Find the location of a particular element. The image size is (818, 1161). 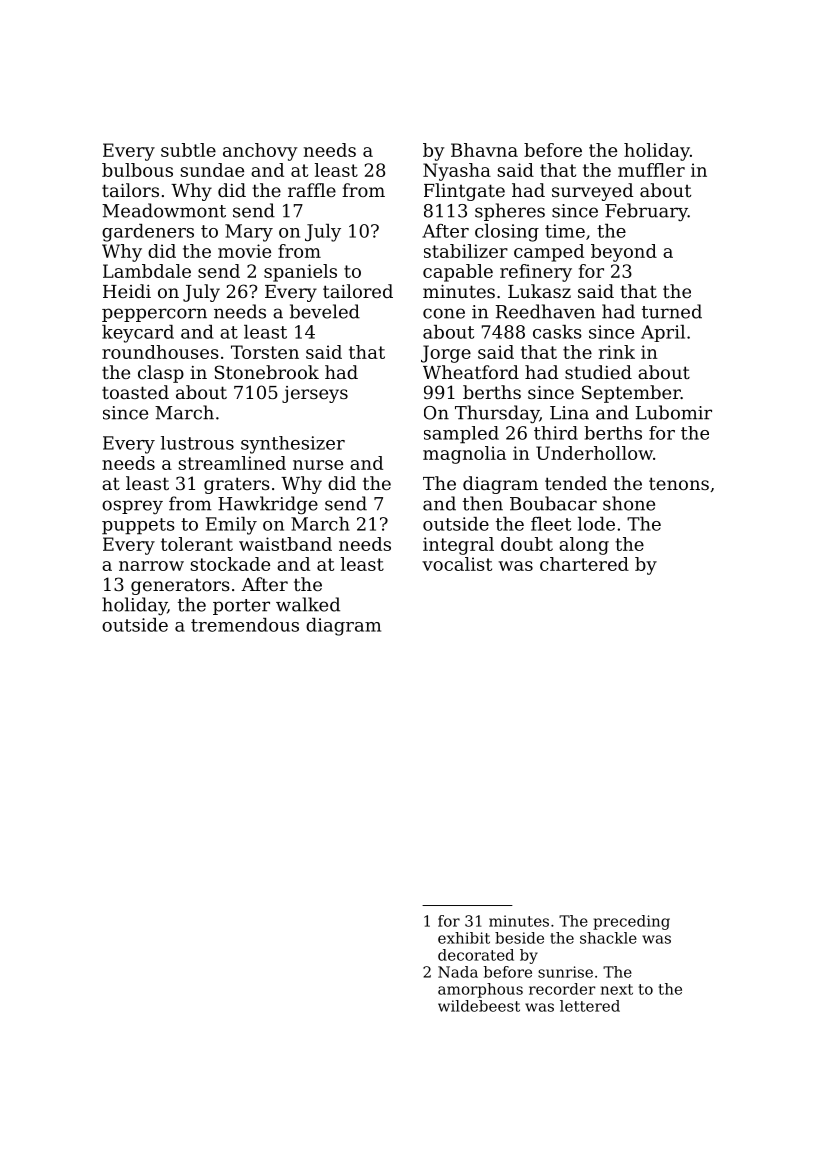

tailored is located at coordinates (358, 291).
